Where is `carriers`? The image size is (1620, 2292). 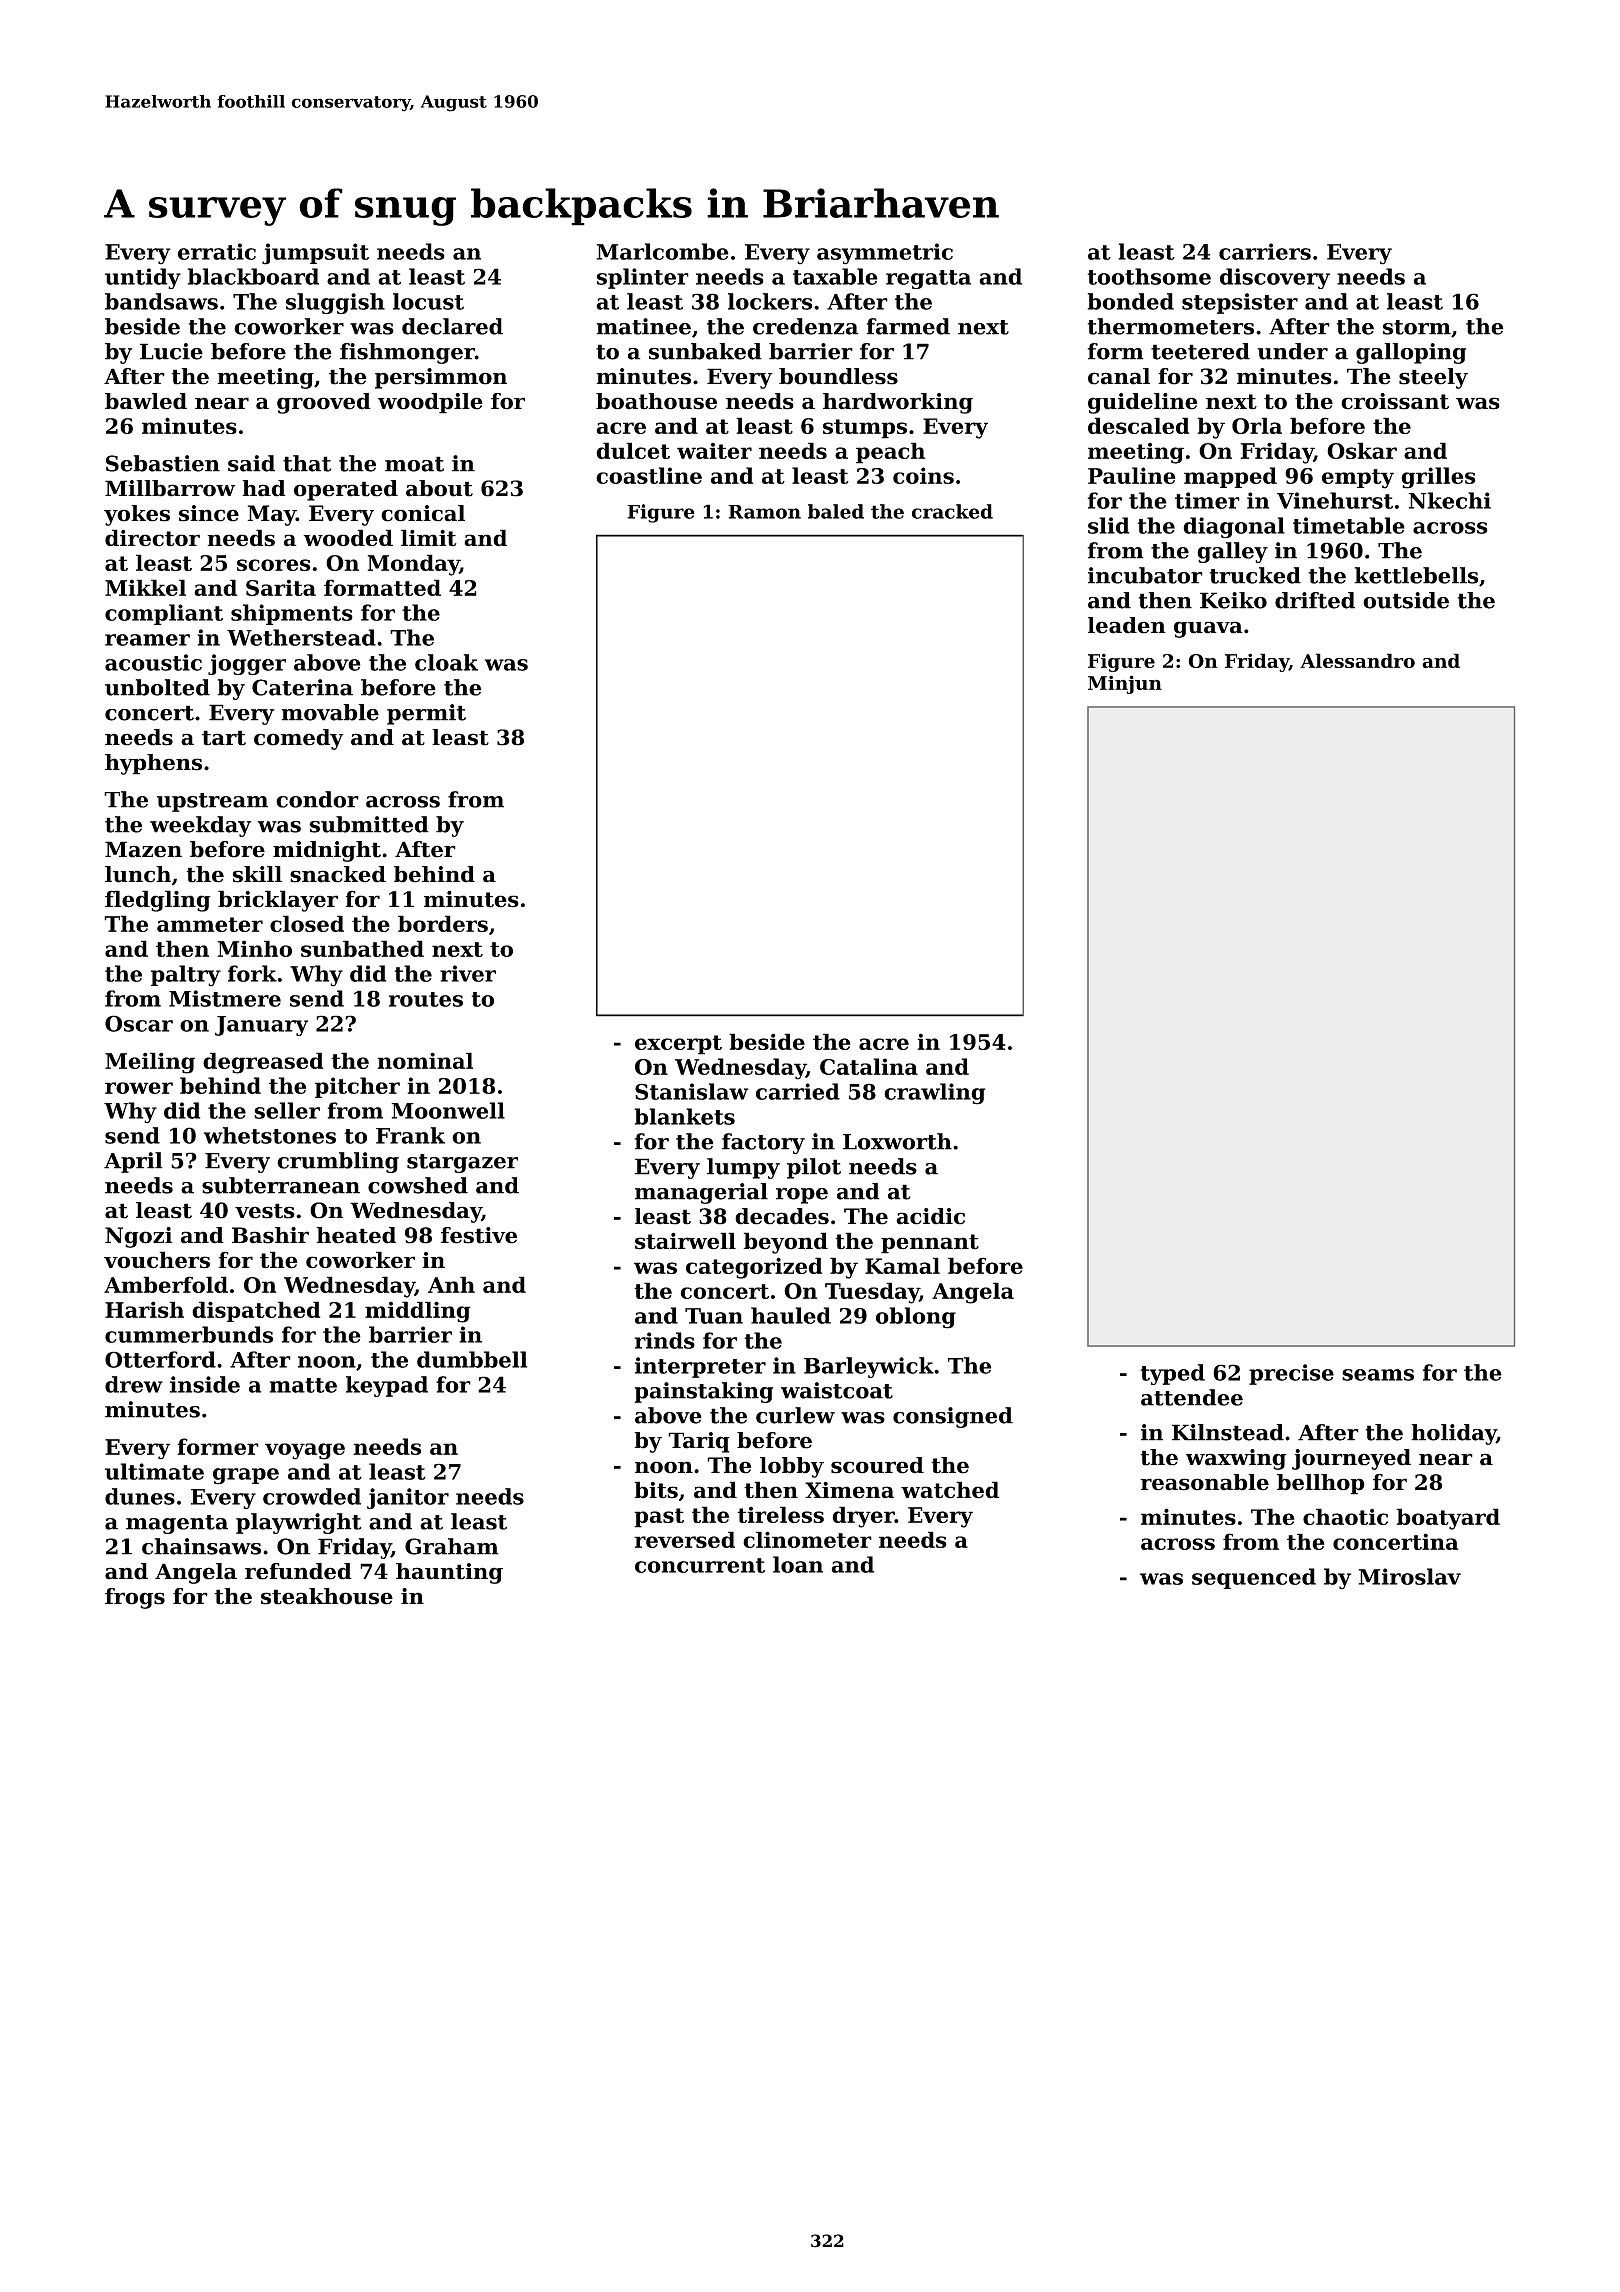 carriers is located at coordinates (1265, 251).
